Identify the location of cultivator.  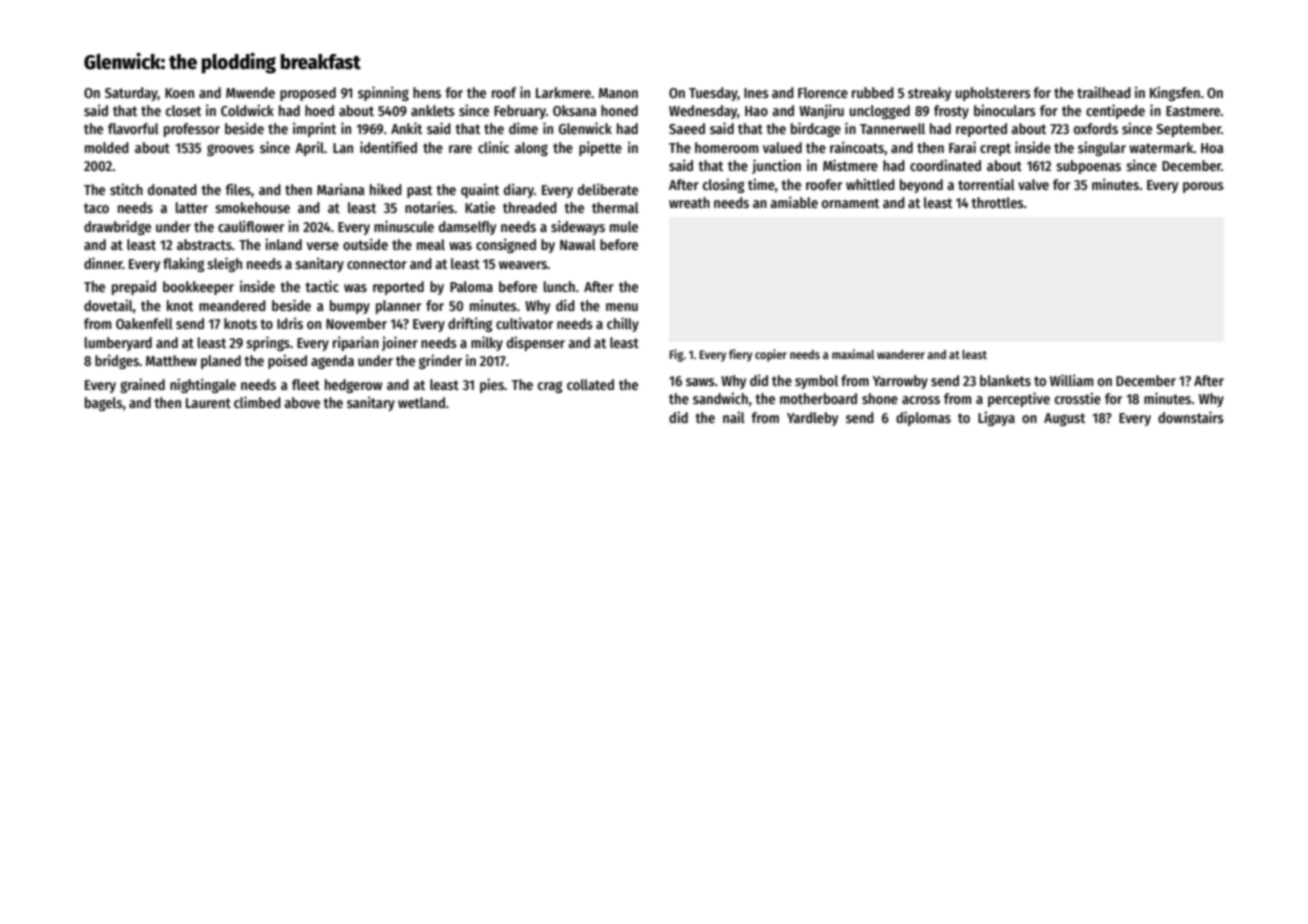
(524, 323).
